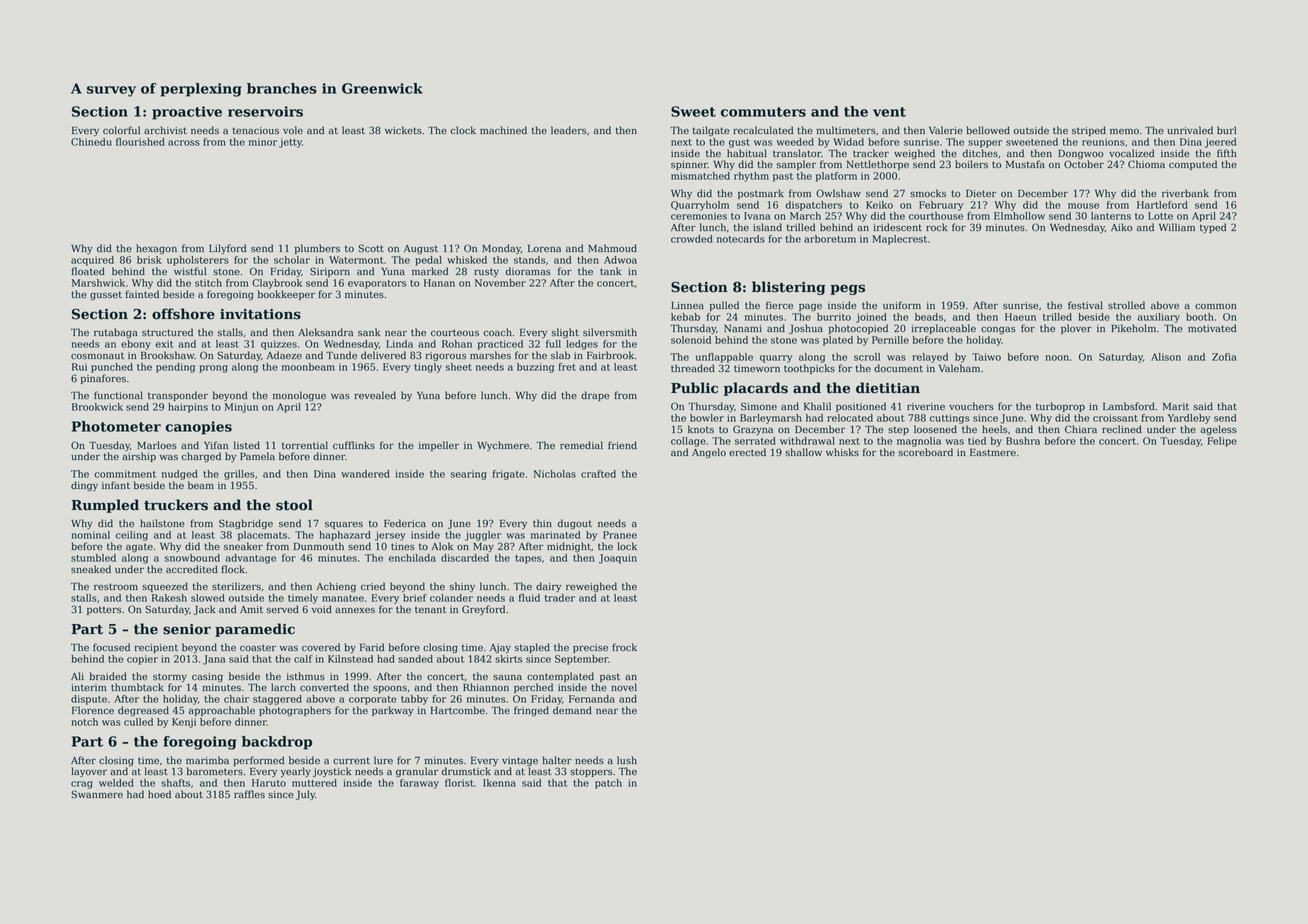  Describe the element at coordinates (685, 317) in the document. I see `kebab` at that location.
